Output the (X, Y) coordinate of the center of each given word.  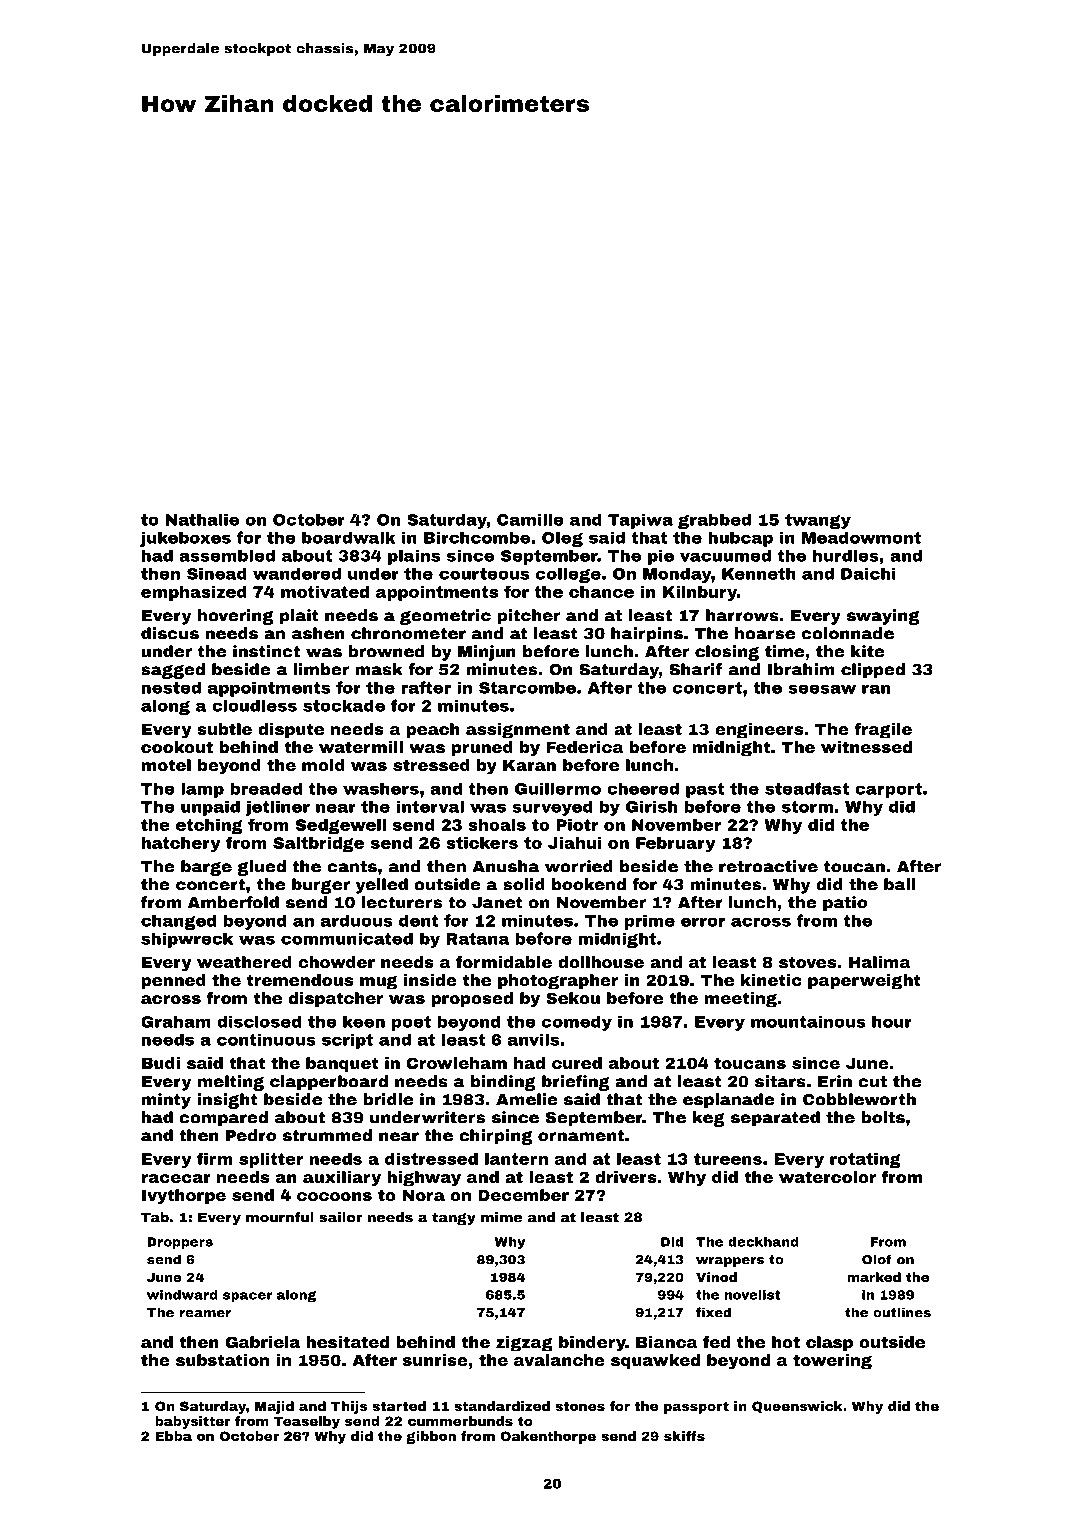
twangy (818, 521)
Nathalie (202, 519)
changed (178, 922)
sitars (780, 1081)
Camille (530, 519)
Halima (880, 962)
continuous (266, 1040)
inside (430, 980)
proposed (472, 999)
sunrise (435, 1360)
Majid (274, 1407)
